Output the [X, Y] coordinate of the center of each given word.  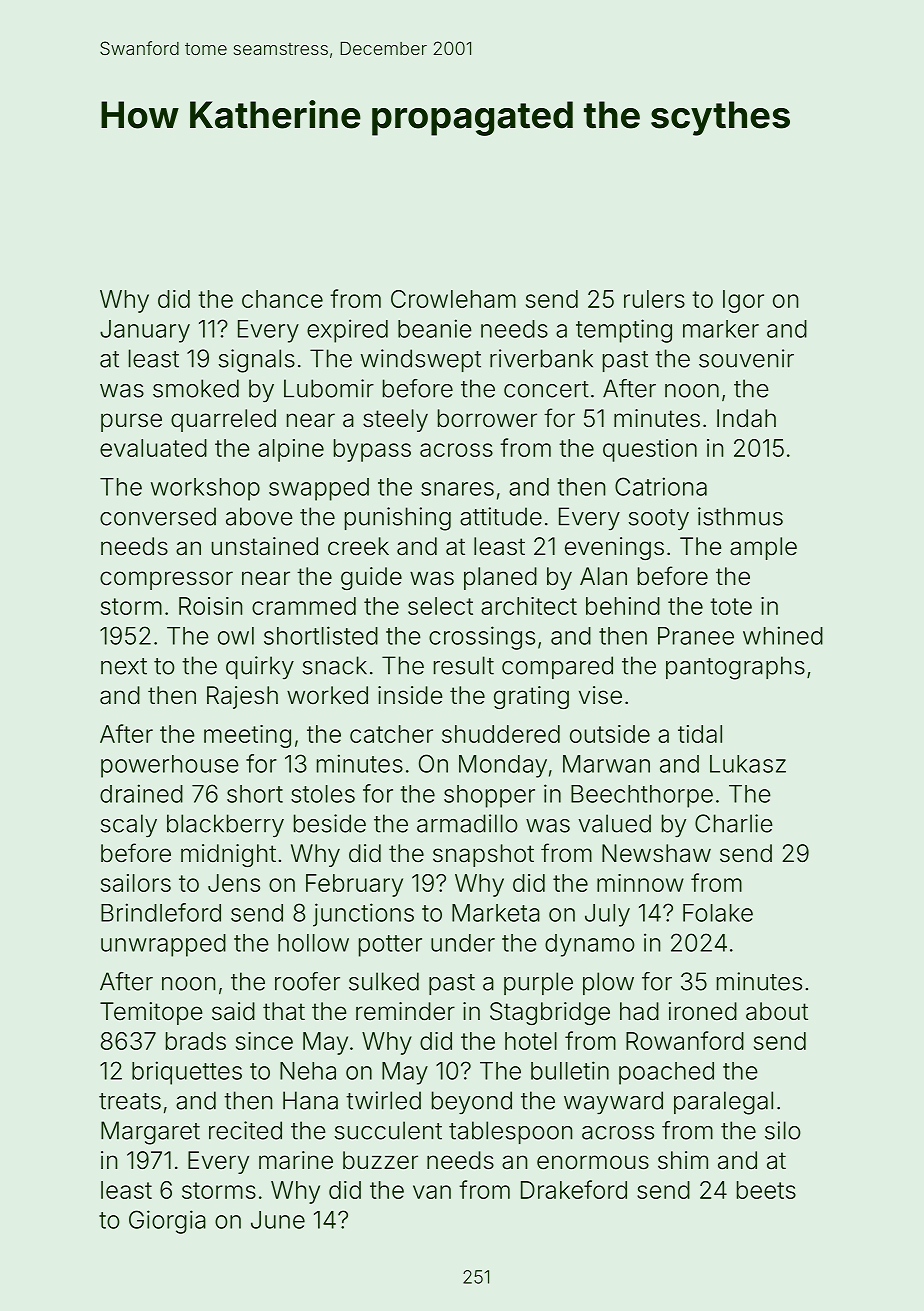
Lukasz [748, 764]
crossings [482, 638]
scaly [129, 826]
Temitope [151, 1013]
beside [330, 823]
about [777, 1011]
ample [763, 548]
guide [371, 578]
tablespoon [510, 1132]
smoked [196, 388]
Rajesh [242, 697]
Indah [746, 418]
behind [623, 606]
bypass [372, 450]
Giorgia [167, 1222]
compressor [166, 580]
